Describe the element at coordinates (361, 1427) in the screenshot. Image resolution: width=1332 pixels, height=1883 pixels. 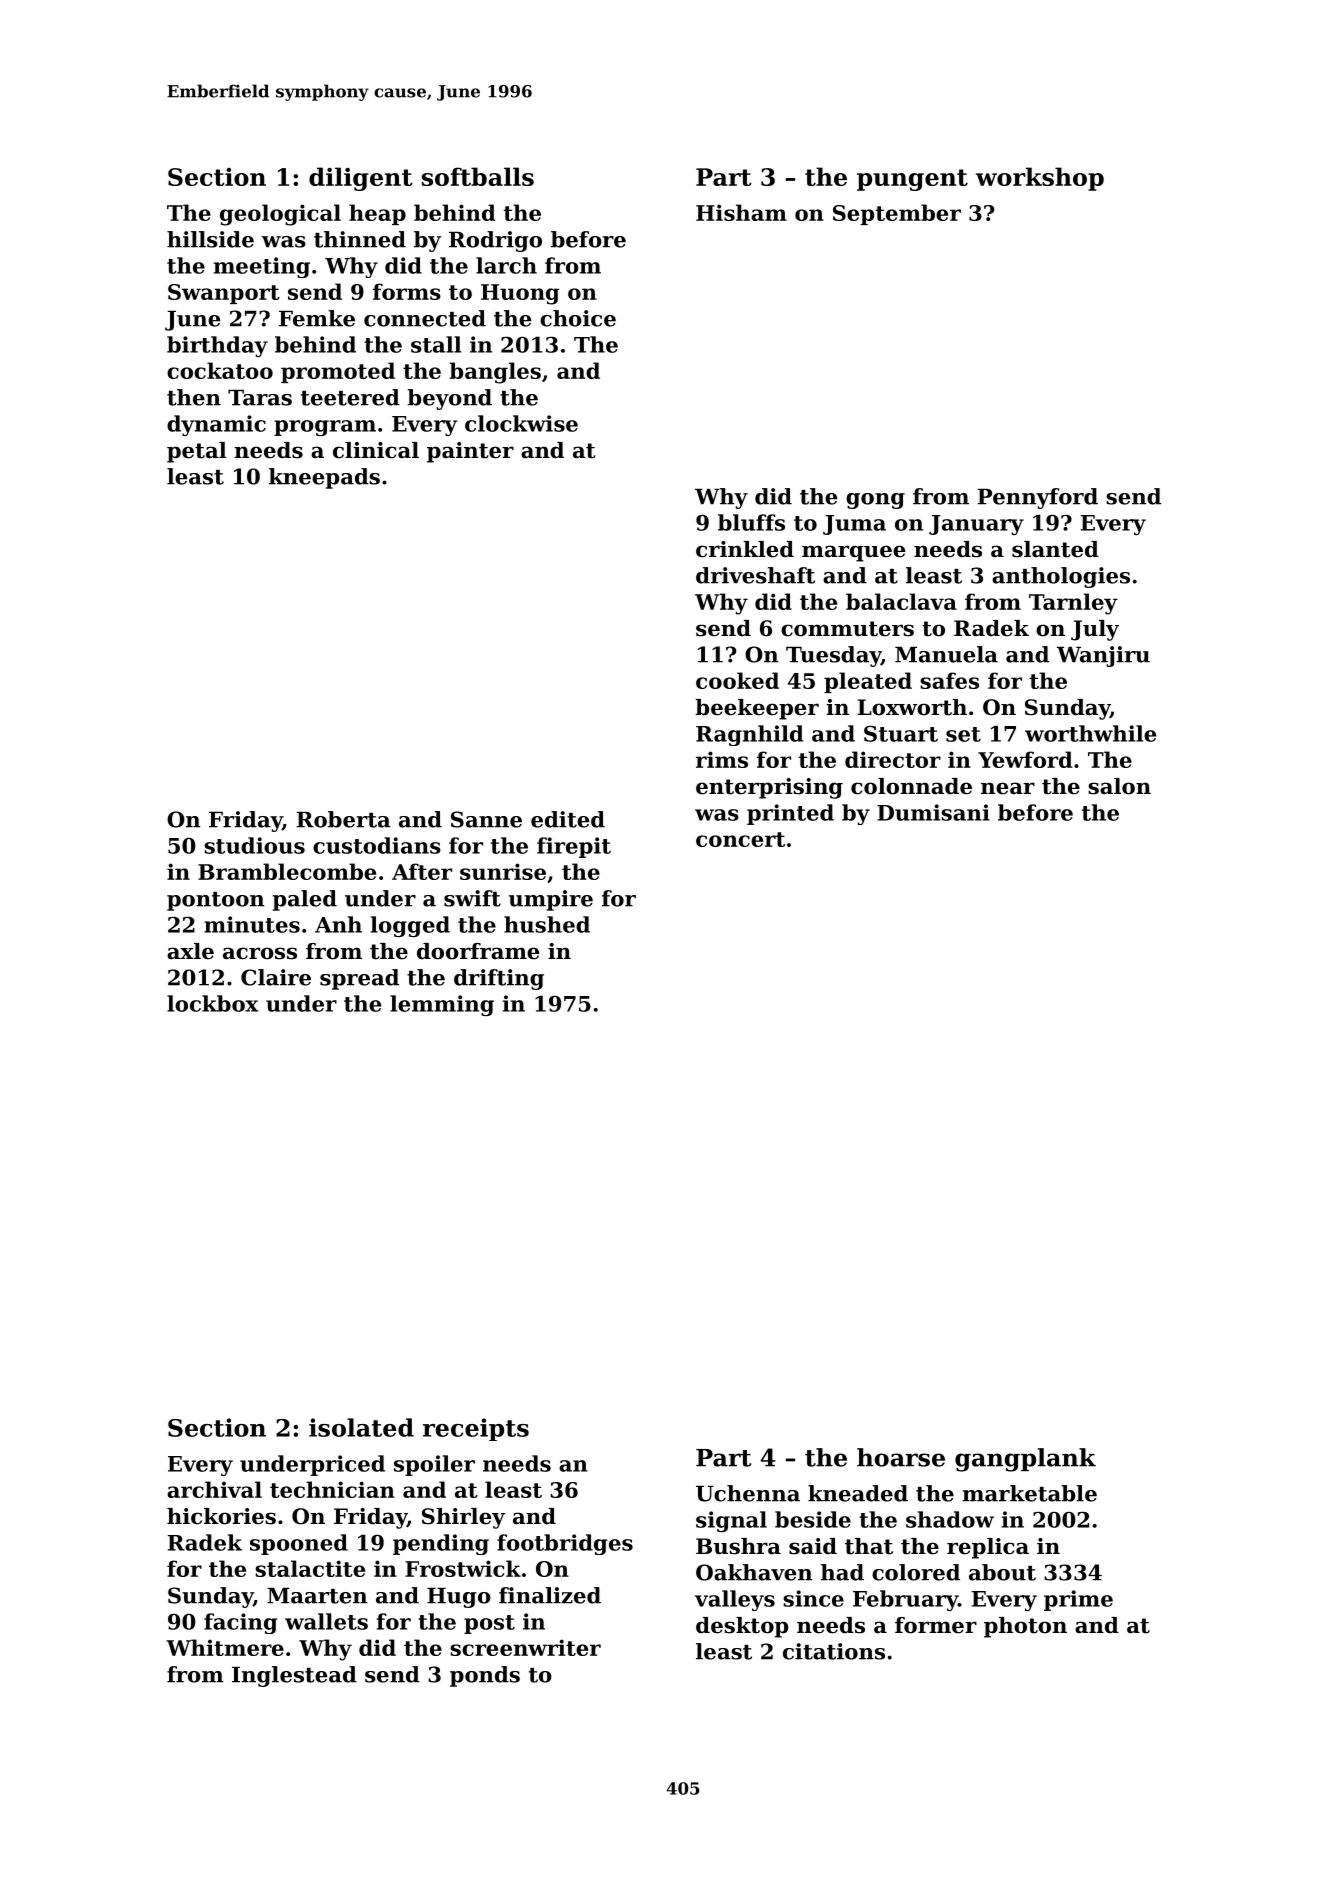
I see `isolated` at that location.
